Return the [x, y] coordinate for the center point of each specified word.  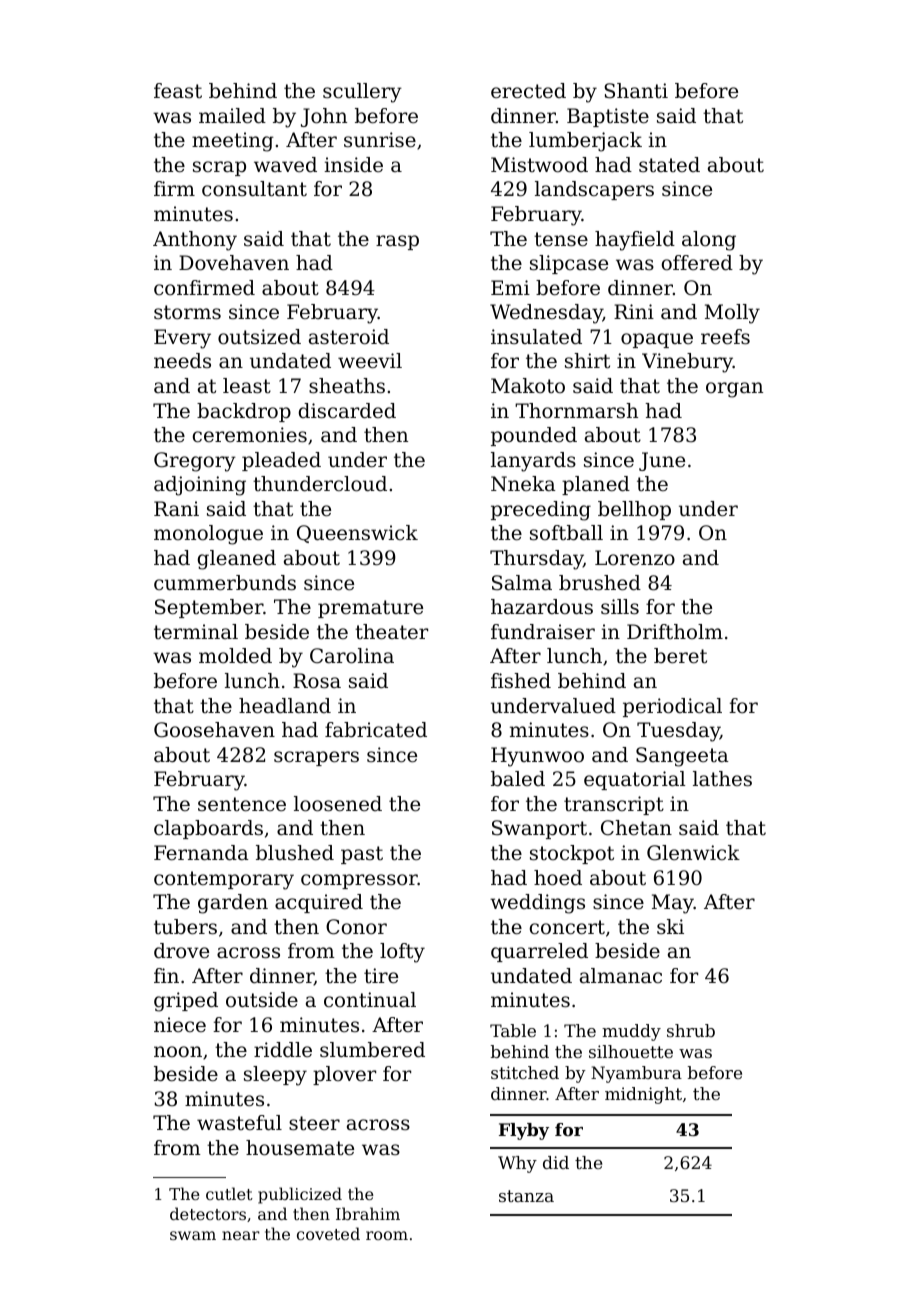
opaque [657, 340]
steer [314, 1123]
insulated [536, 337]
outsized [259, 337]
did [556, 1162]
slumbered [372, 1050]
